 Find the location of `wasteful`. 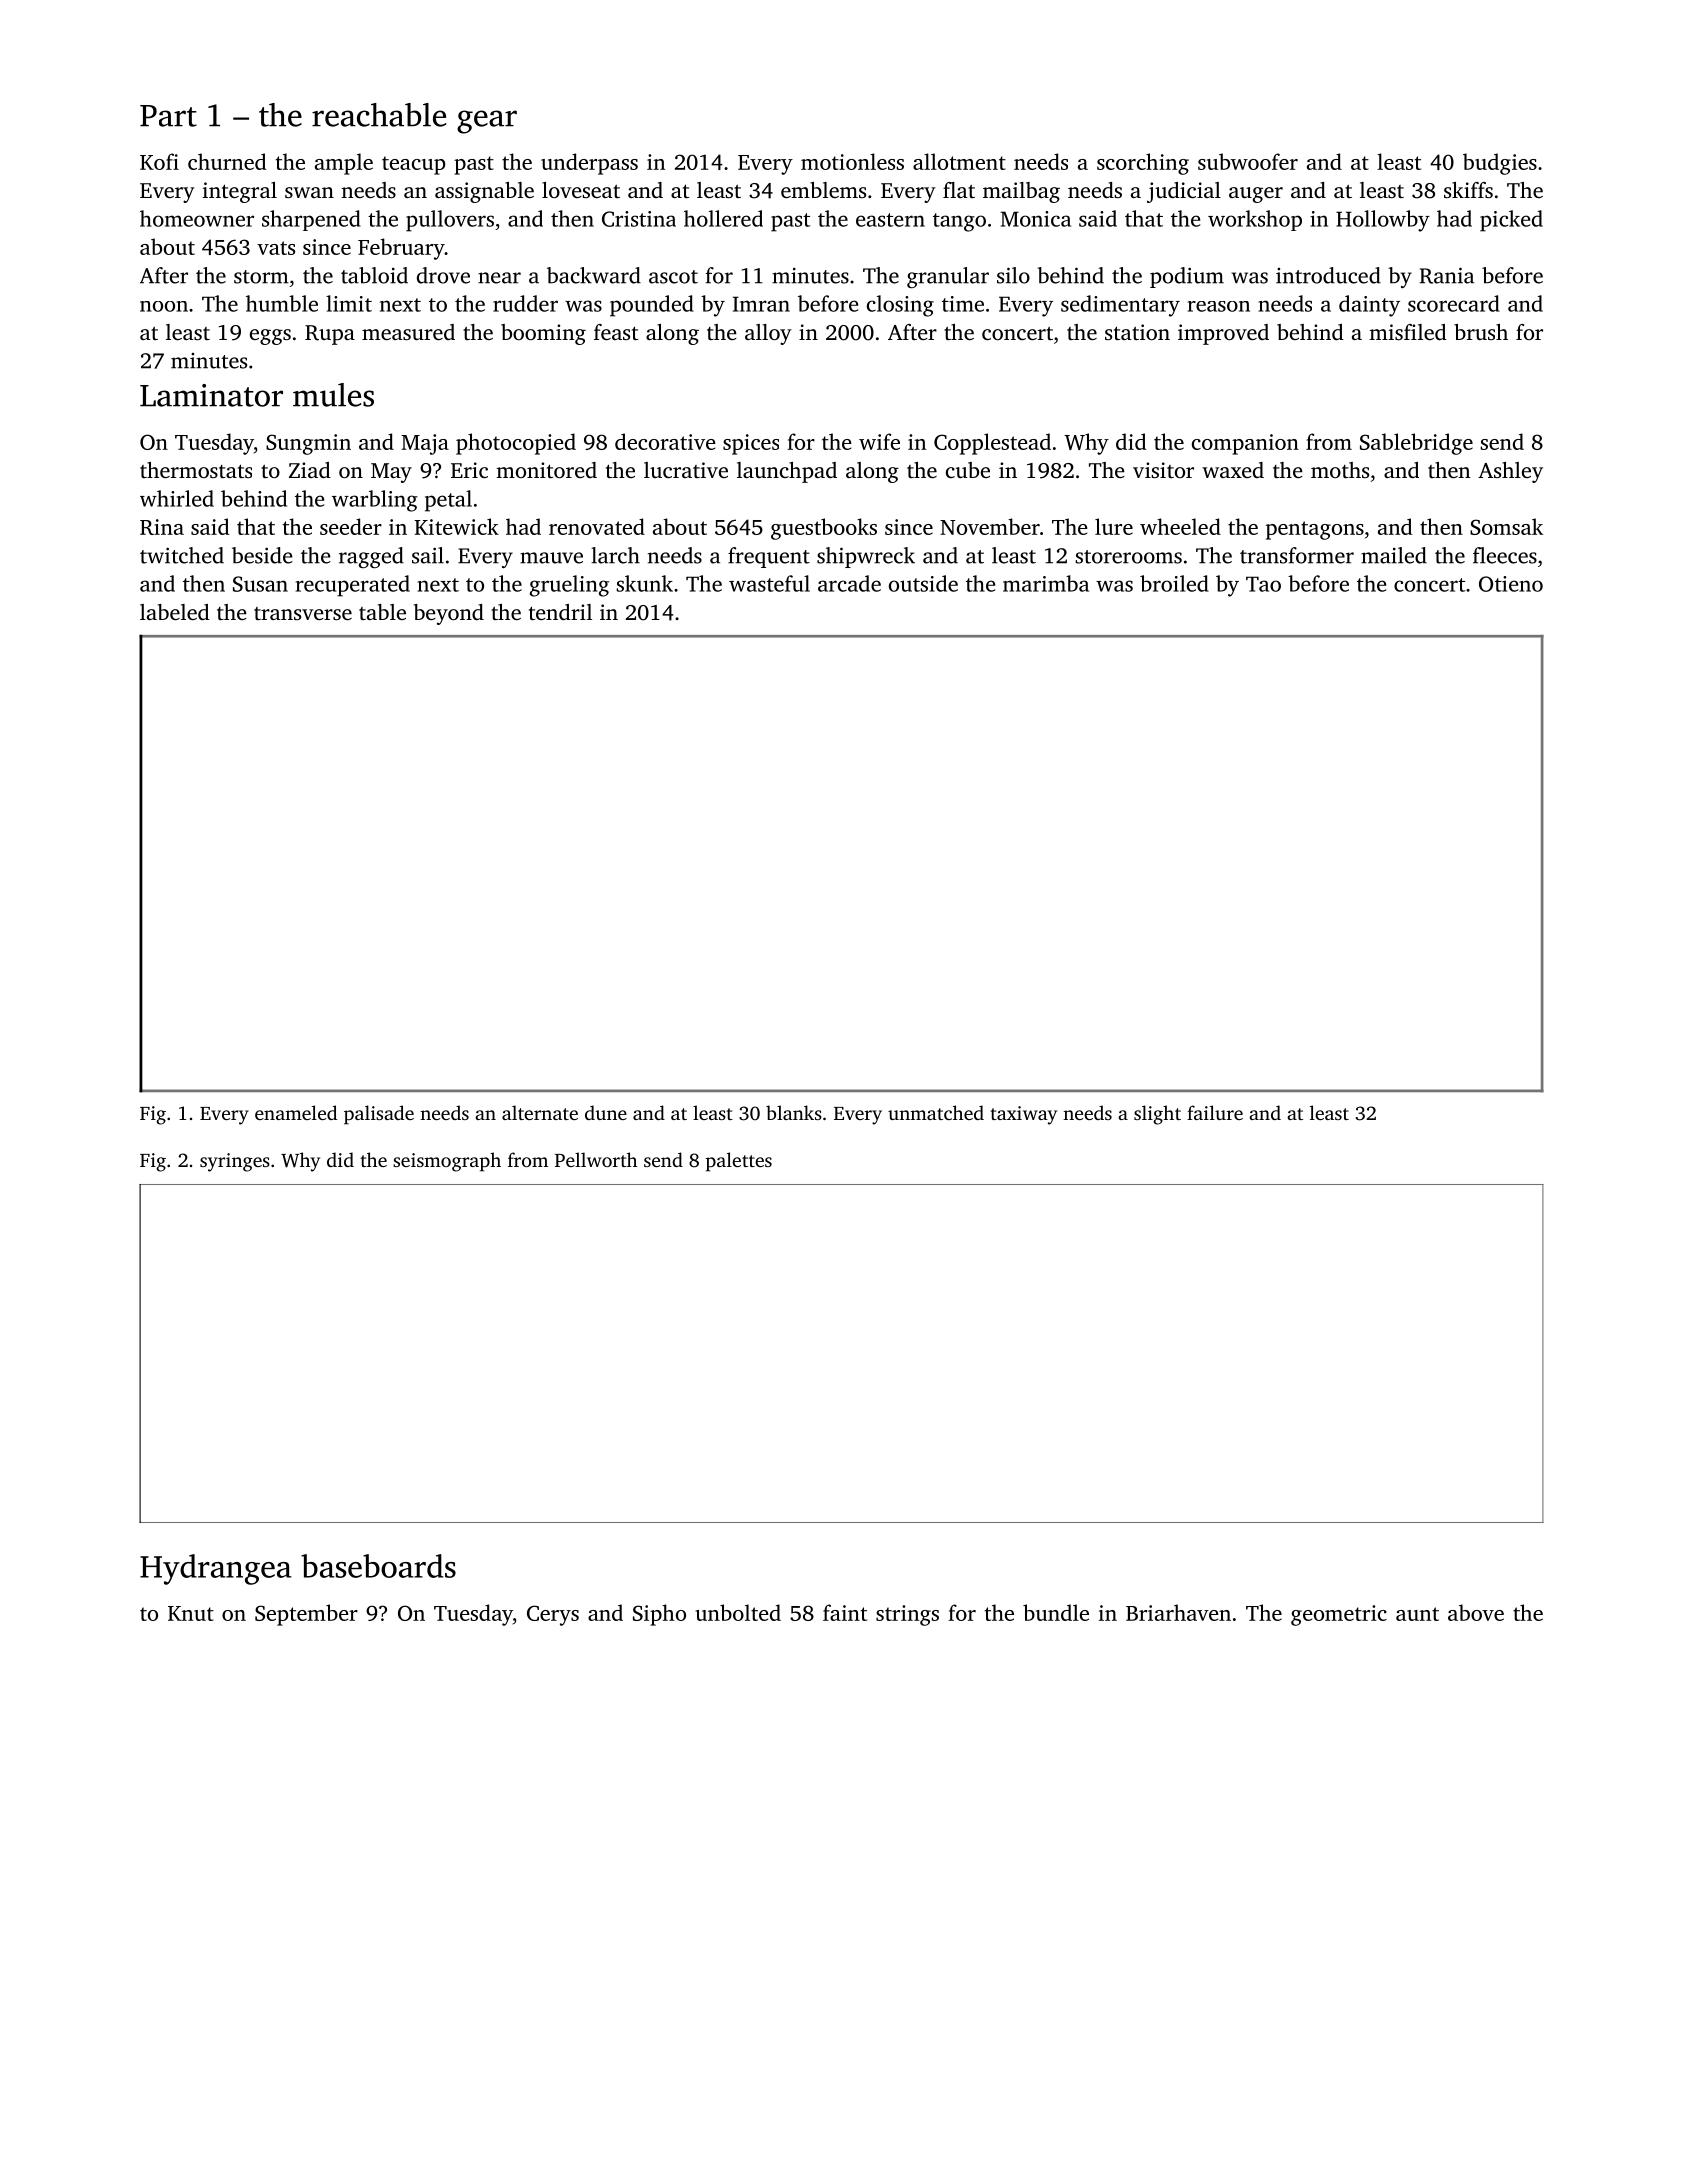

wasteful is located at coordinates (769, 583).
